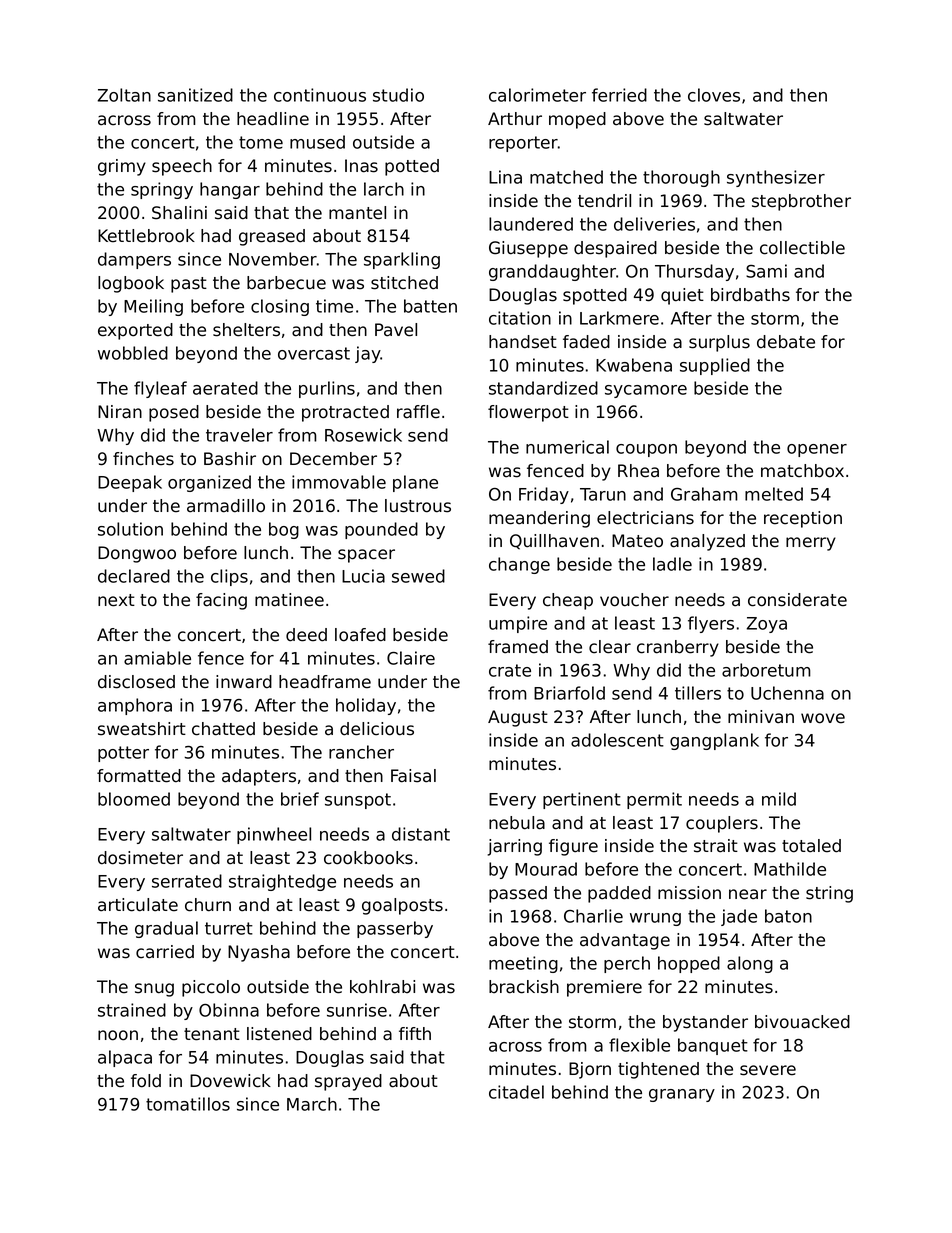  Describe the element at coordinates (348, 1082) in the page. I see `sprayed` at that location.
